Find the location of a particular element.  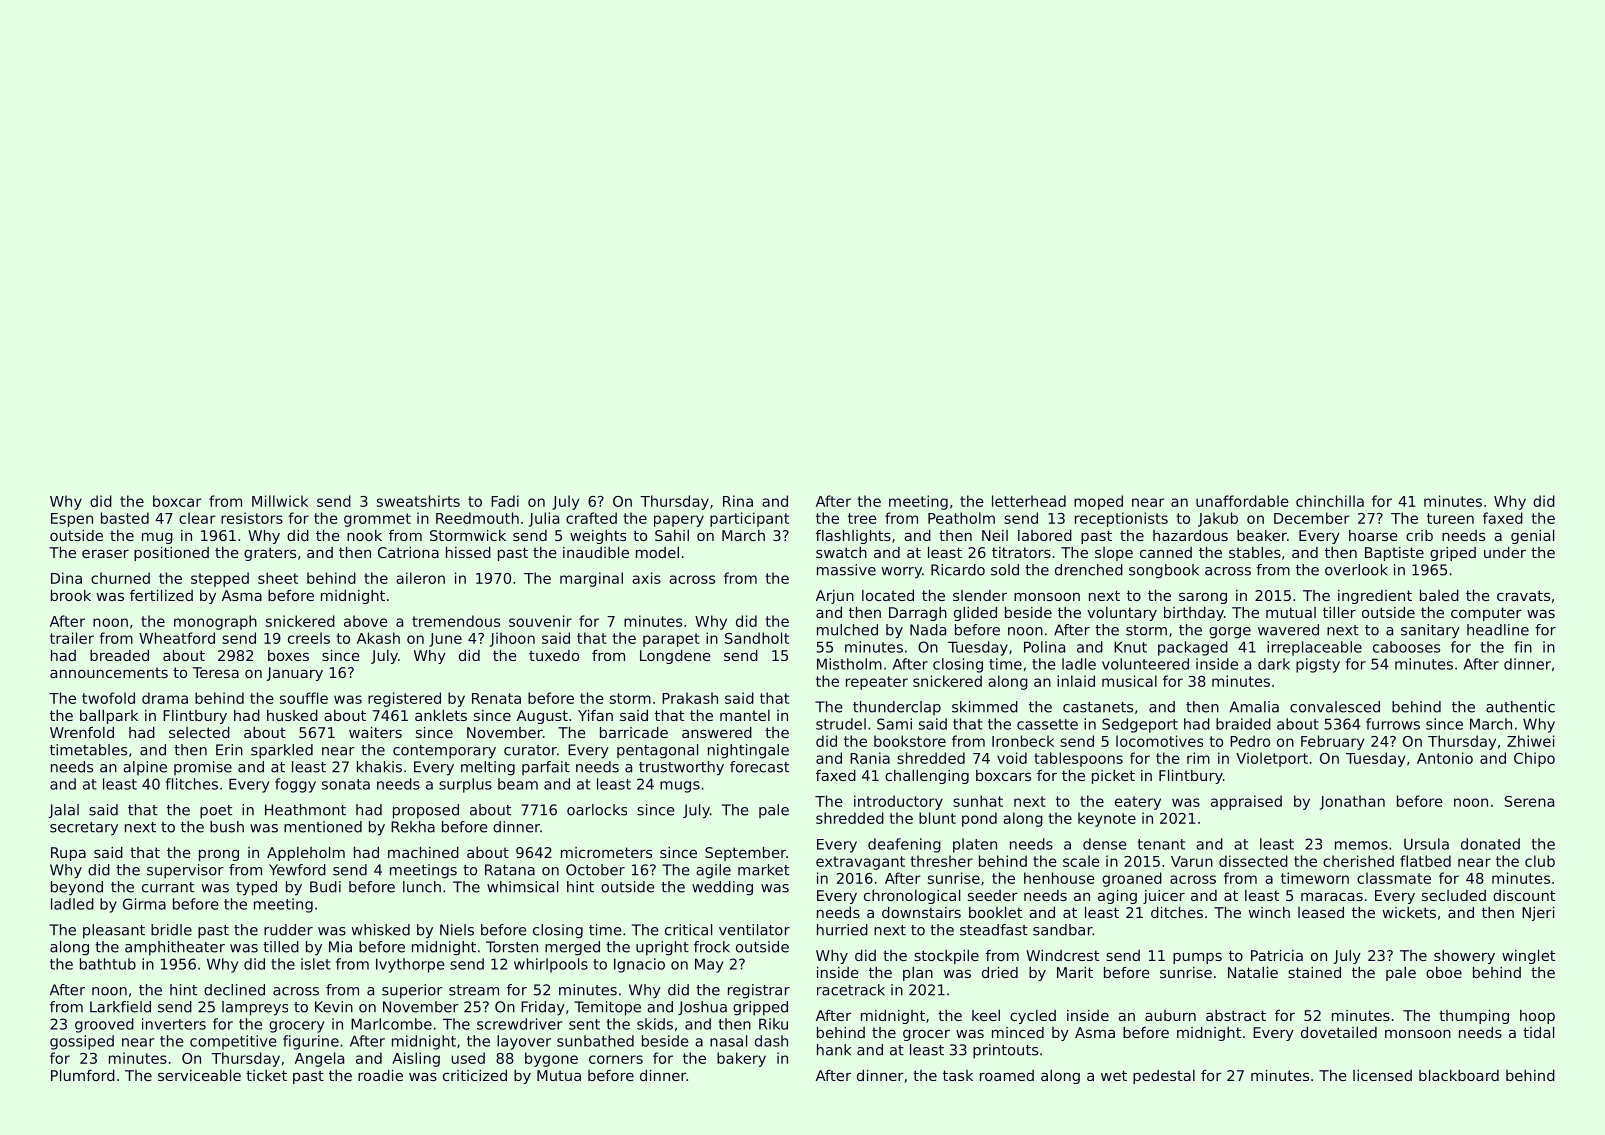

memos is located at coordinates (1361, 845).
